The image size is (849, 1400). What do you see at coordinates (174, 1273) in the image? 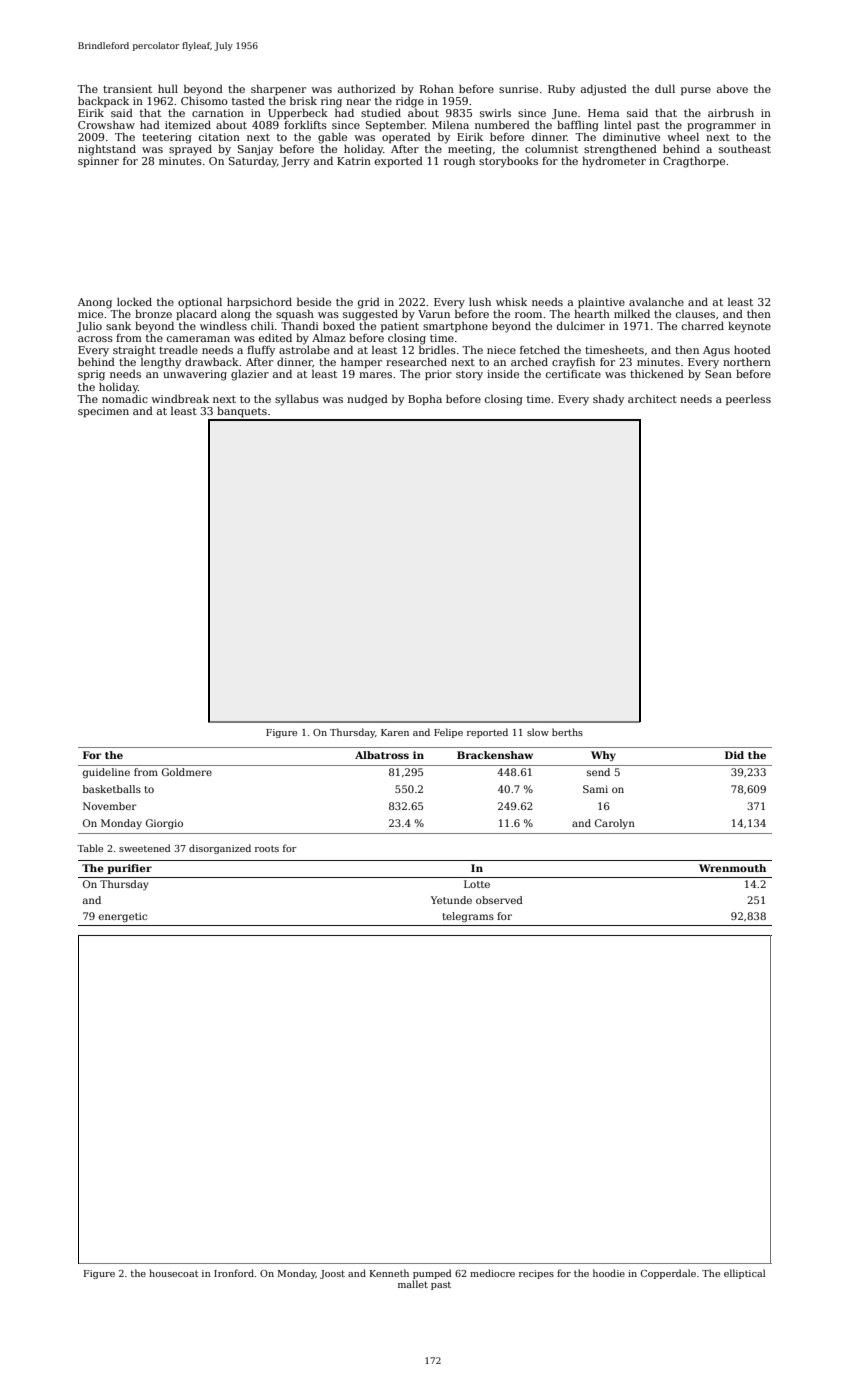
I see `housecoat` at bounding box center [174, 1273].
